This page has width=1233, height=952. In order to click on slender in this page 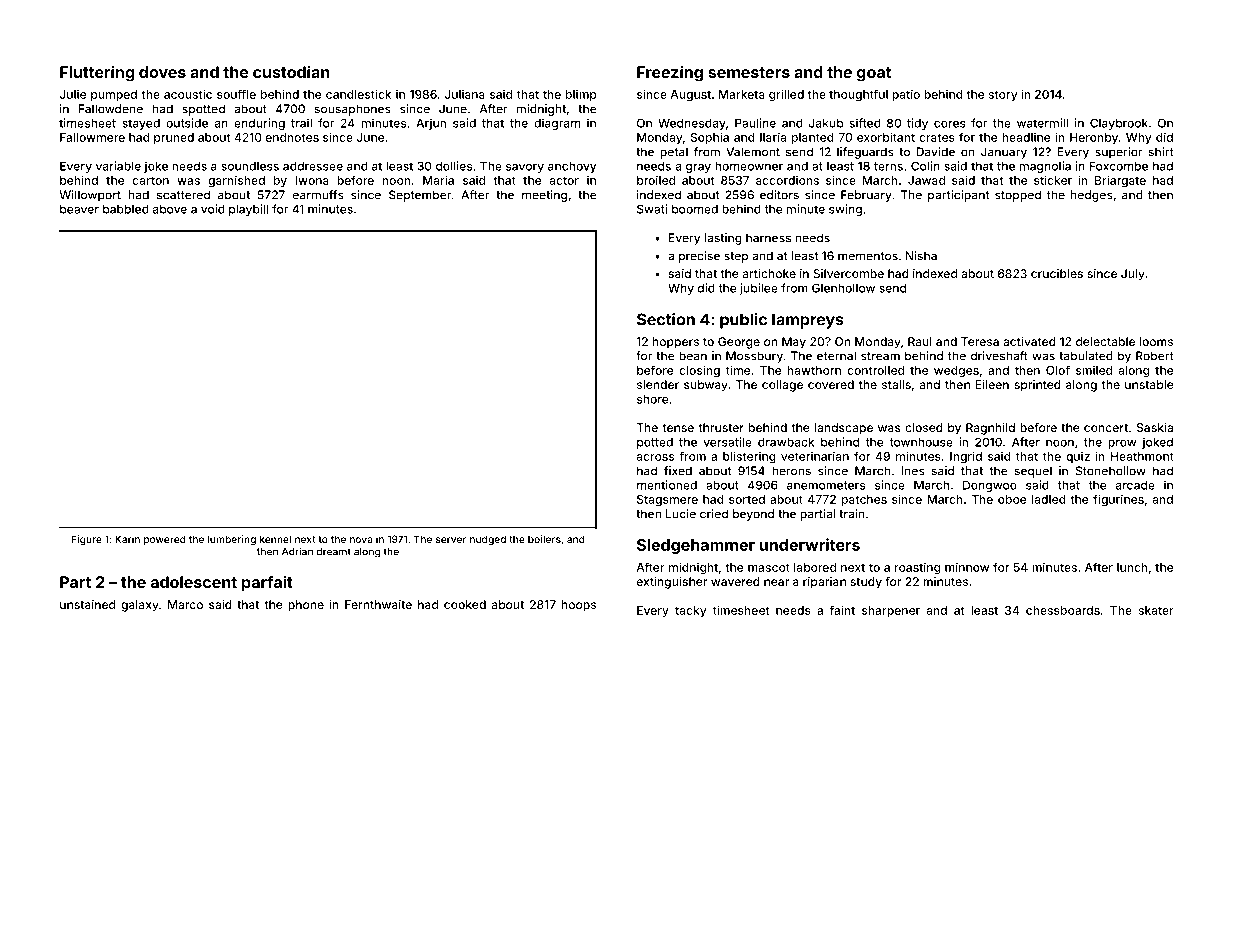, I will do `click(658, 384)`.
